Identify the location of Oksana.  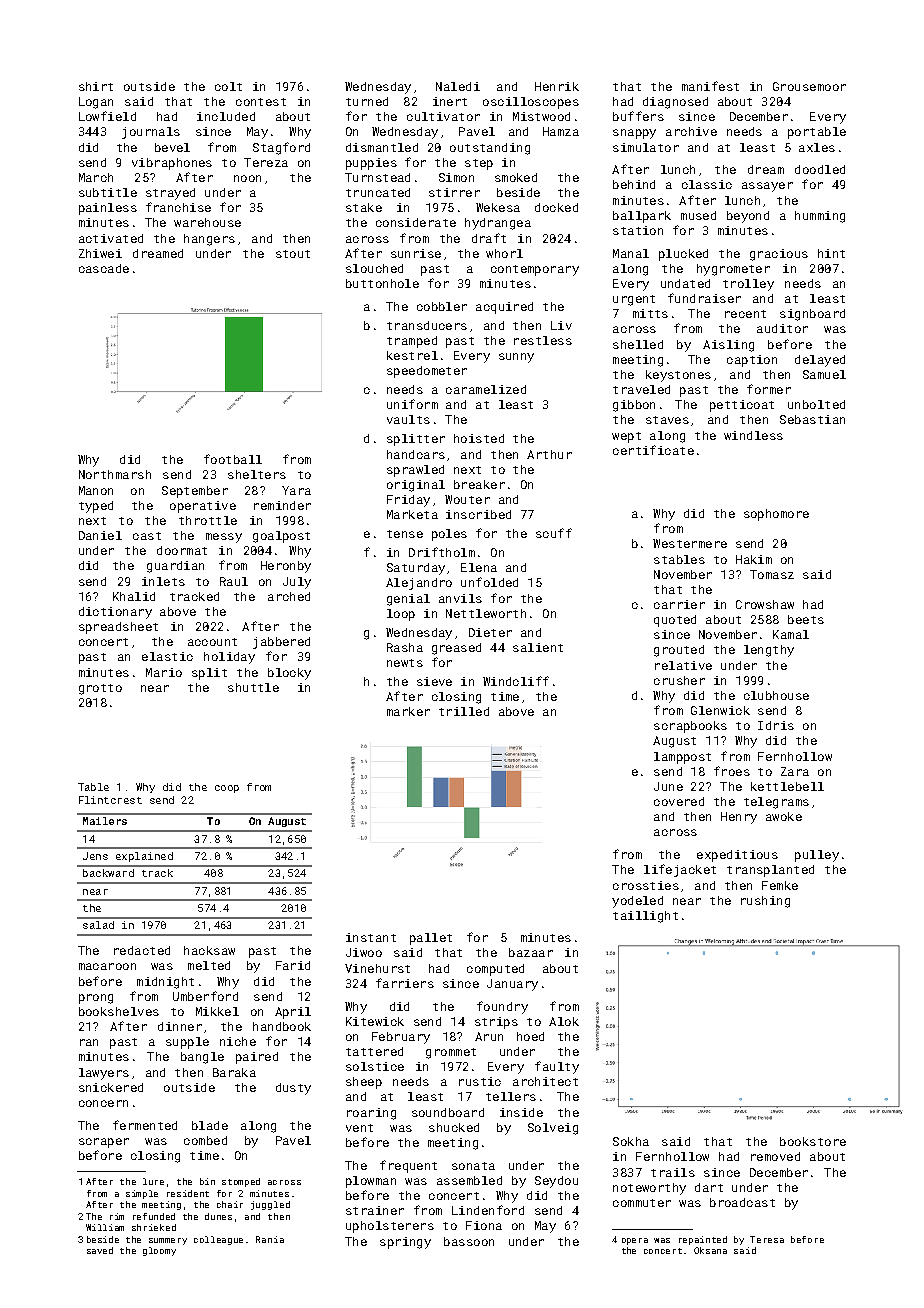
(710, 1250).
